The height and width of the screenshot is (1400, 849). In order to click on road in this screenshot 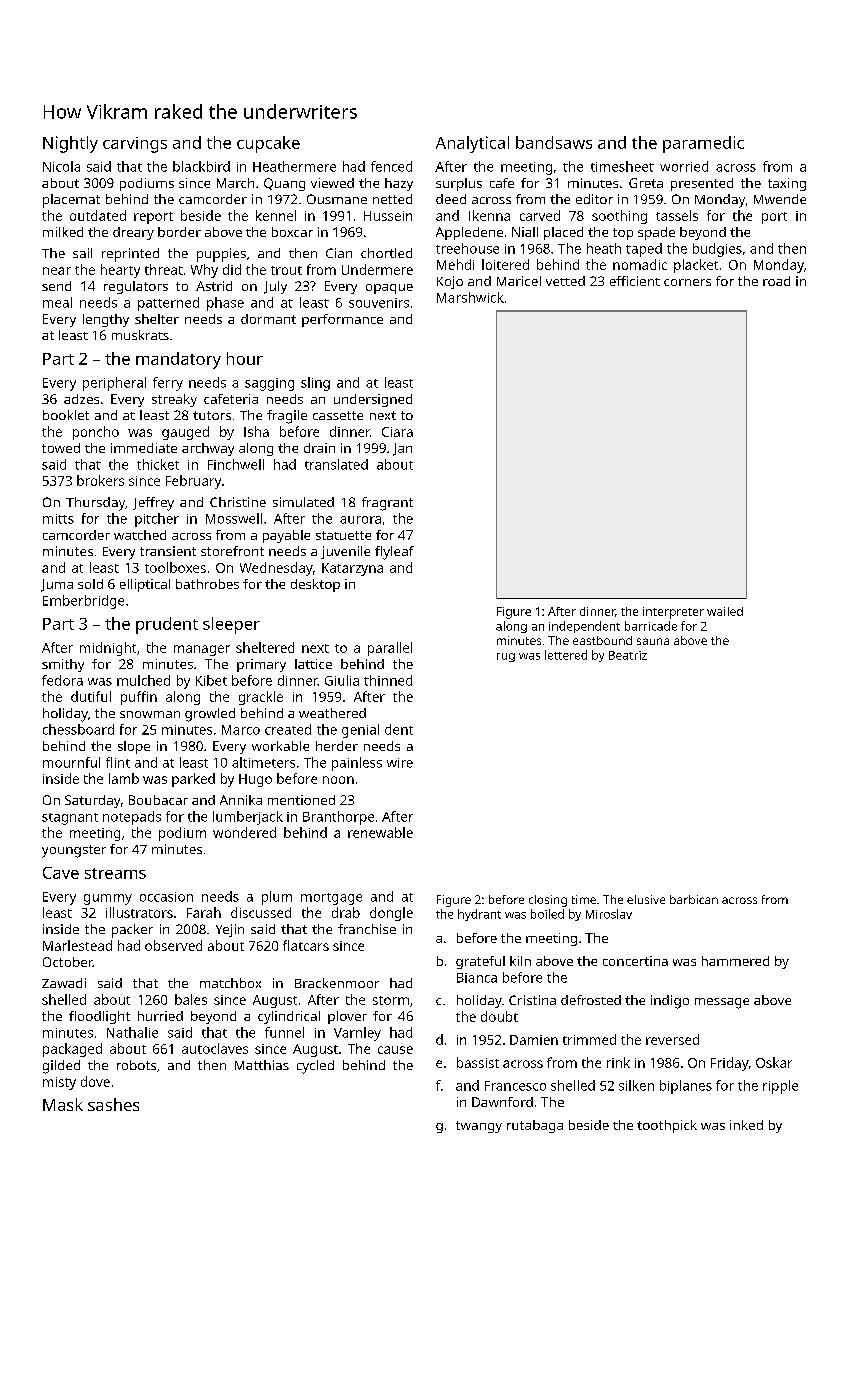, I will do `click(776, 281)`.
